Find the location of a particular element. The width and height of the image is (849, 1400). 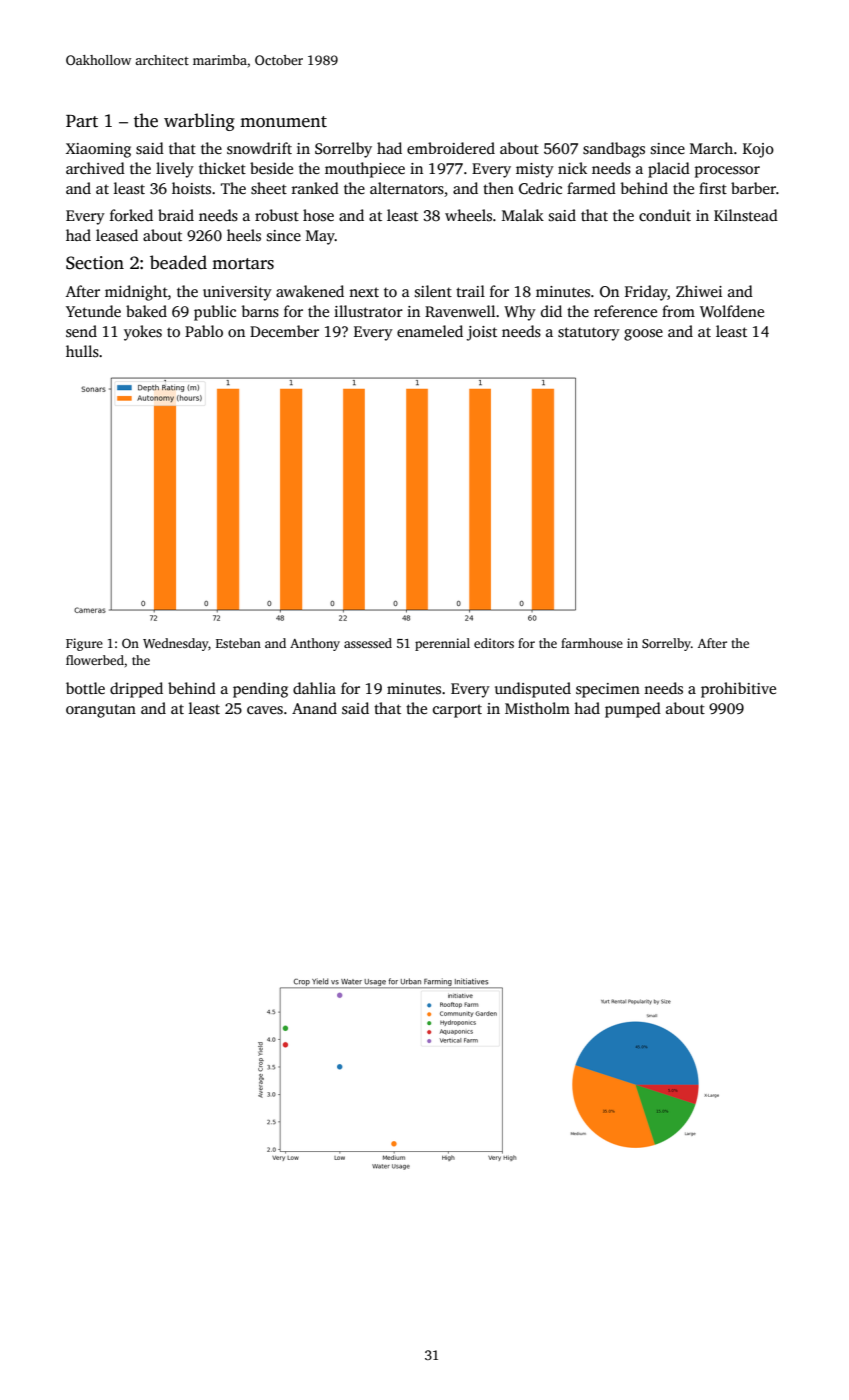

braid is located at coordinates (176, 215).
